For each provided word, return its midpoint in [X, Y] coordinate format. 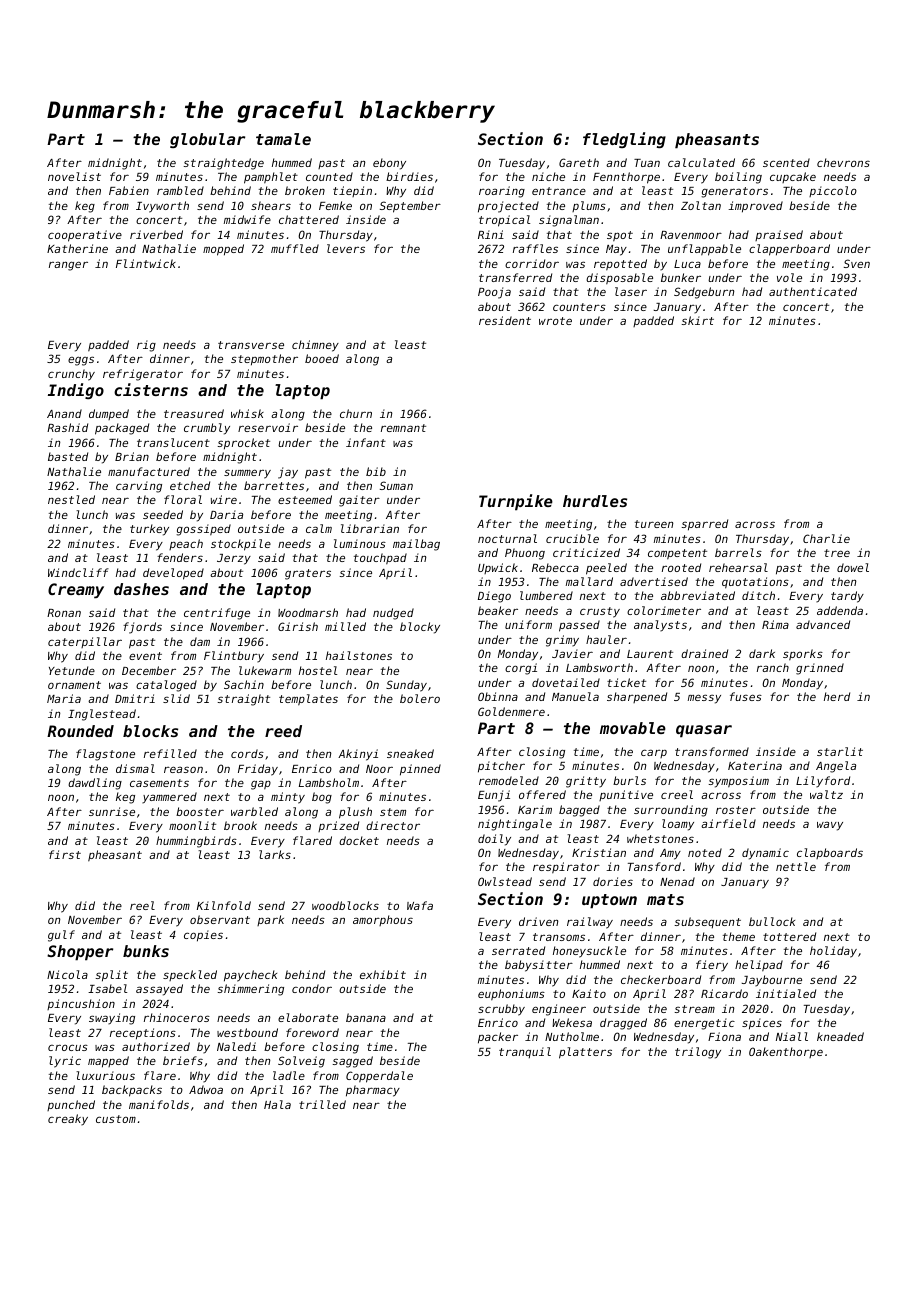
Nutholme [572, 1036]
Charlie [826, 538]
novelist [74, 176]
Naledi [236, 1046]
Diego [494, 597]
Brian [132, 456]
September [410, 207]
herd [837, 696]
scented [786, 162]
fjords [142, 628]
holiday [833, 952]
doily [494, 840]
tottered [789, 936]
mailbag [416, 545]
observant [220, 919]
